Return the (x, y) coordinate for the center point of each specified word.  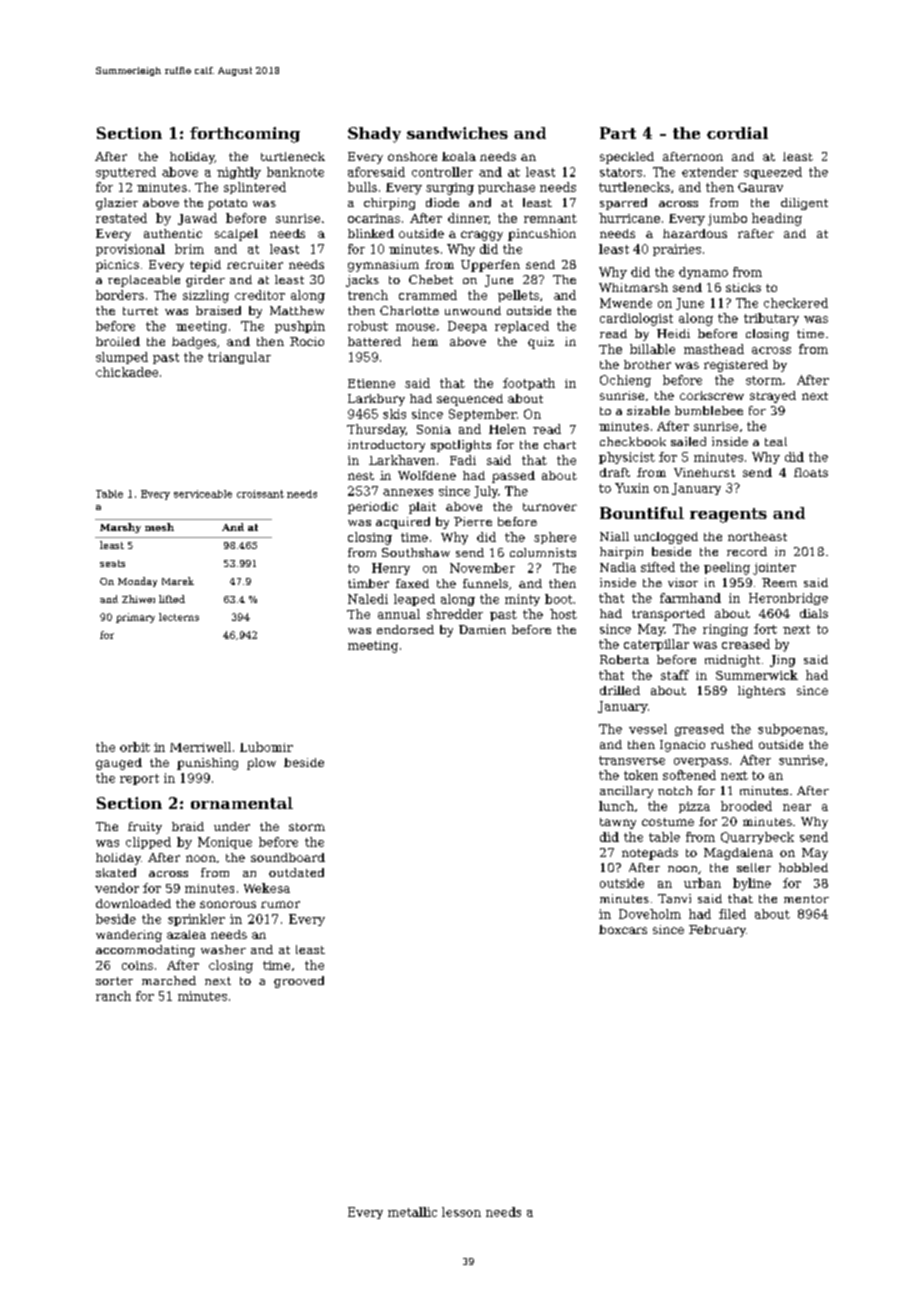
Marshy (120, 528)
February (717, 931)
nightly (239, 173)
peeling (727, 568)
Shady (374, 135)
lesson (461, 1212)
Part (618, 133)
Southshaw (416, 552)
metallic (412, 1212)
